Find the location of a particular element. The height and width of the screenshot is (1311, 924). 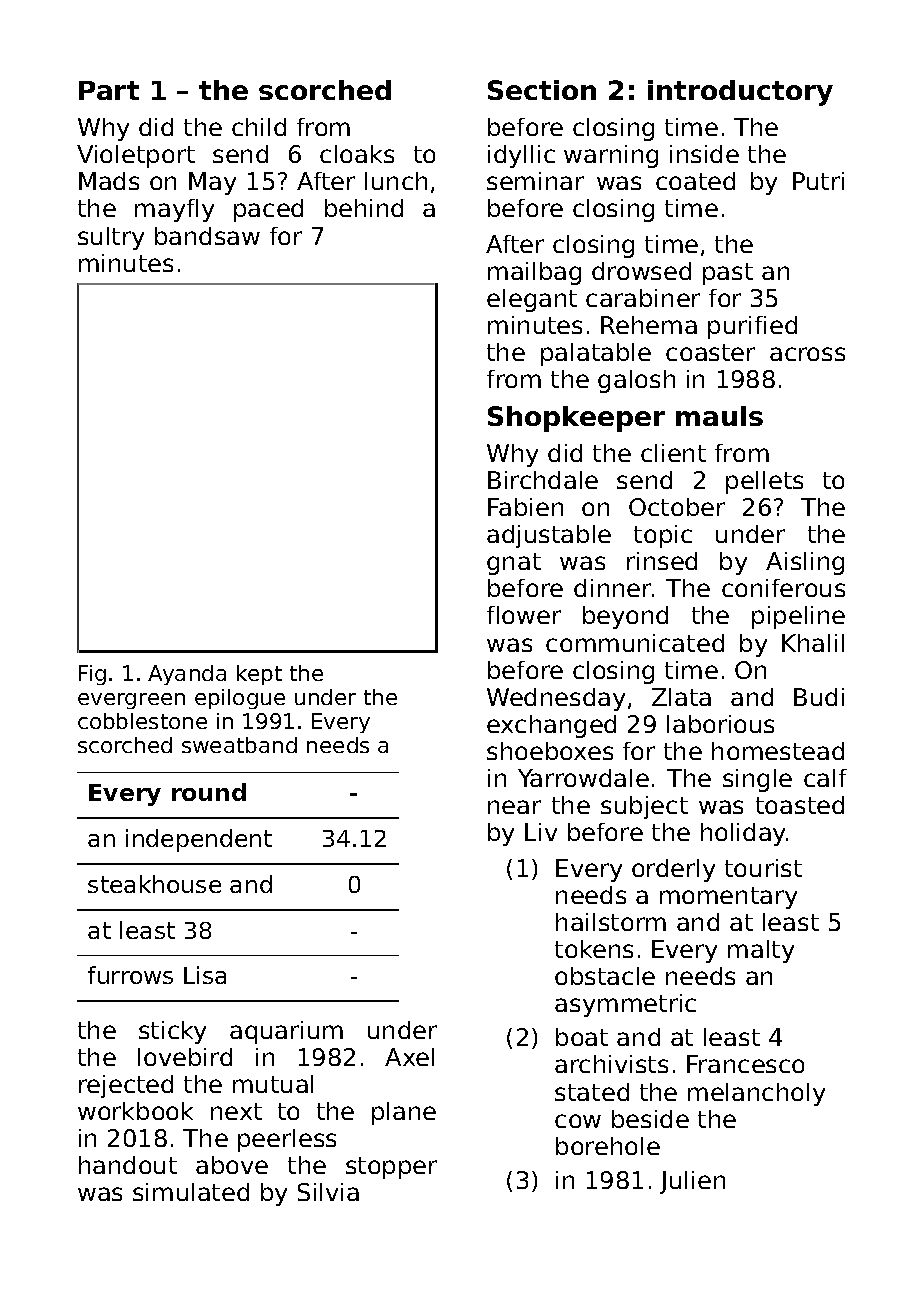

introductory is located at coordinates (740, 93).
